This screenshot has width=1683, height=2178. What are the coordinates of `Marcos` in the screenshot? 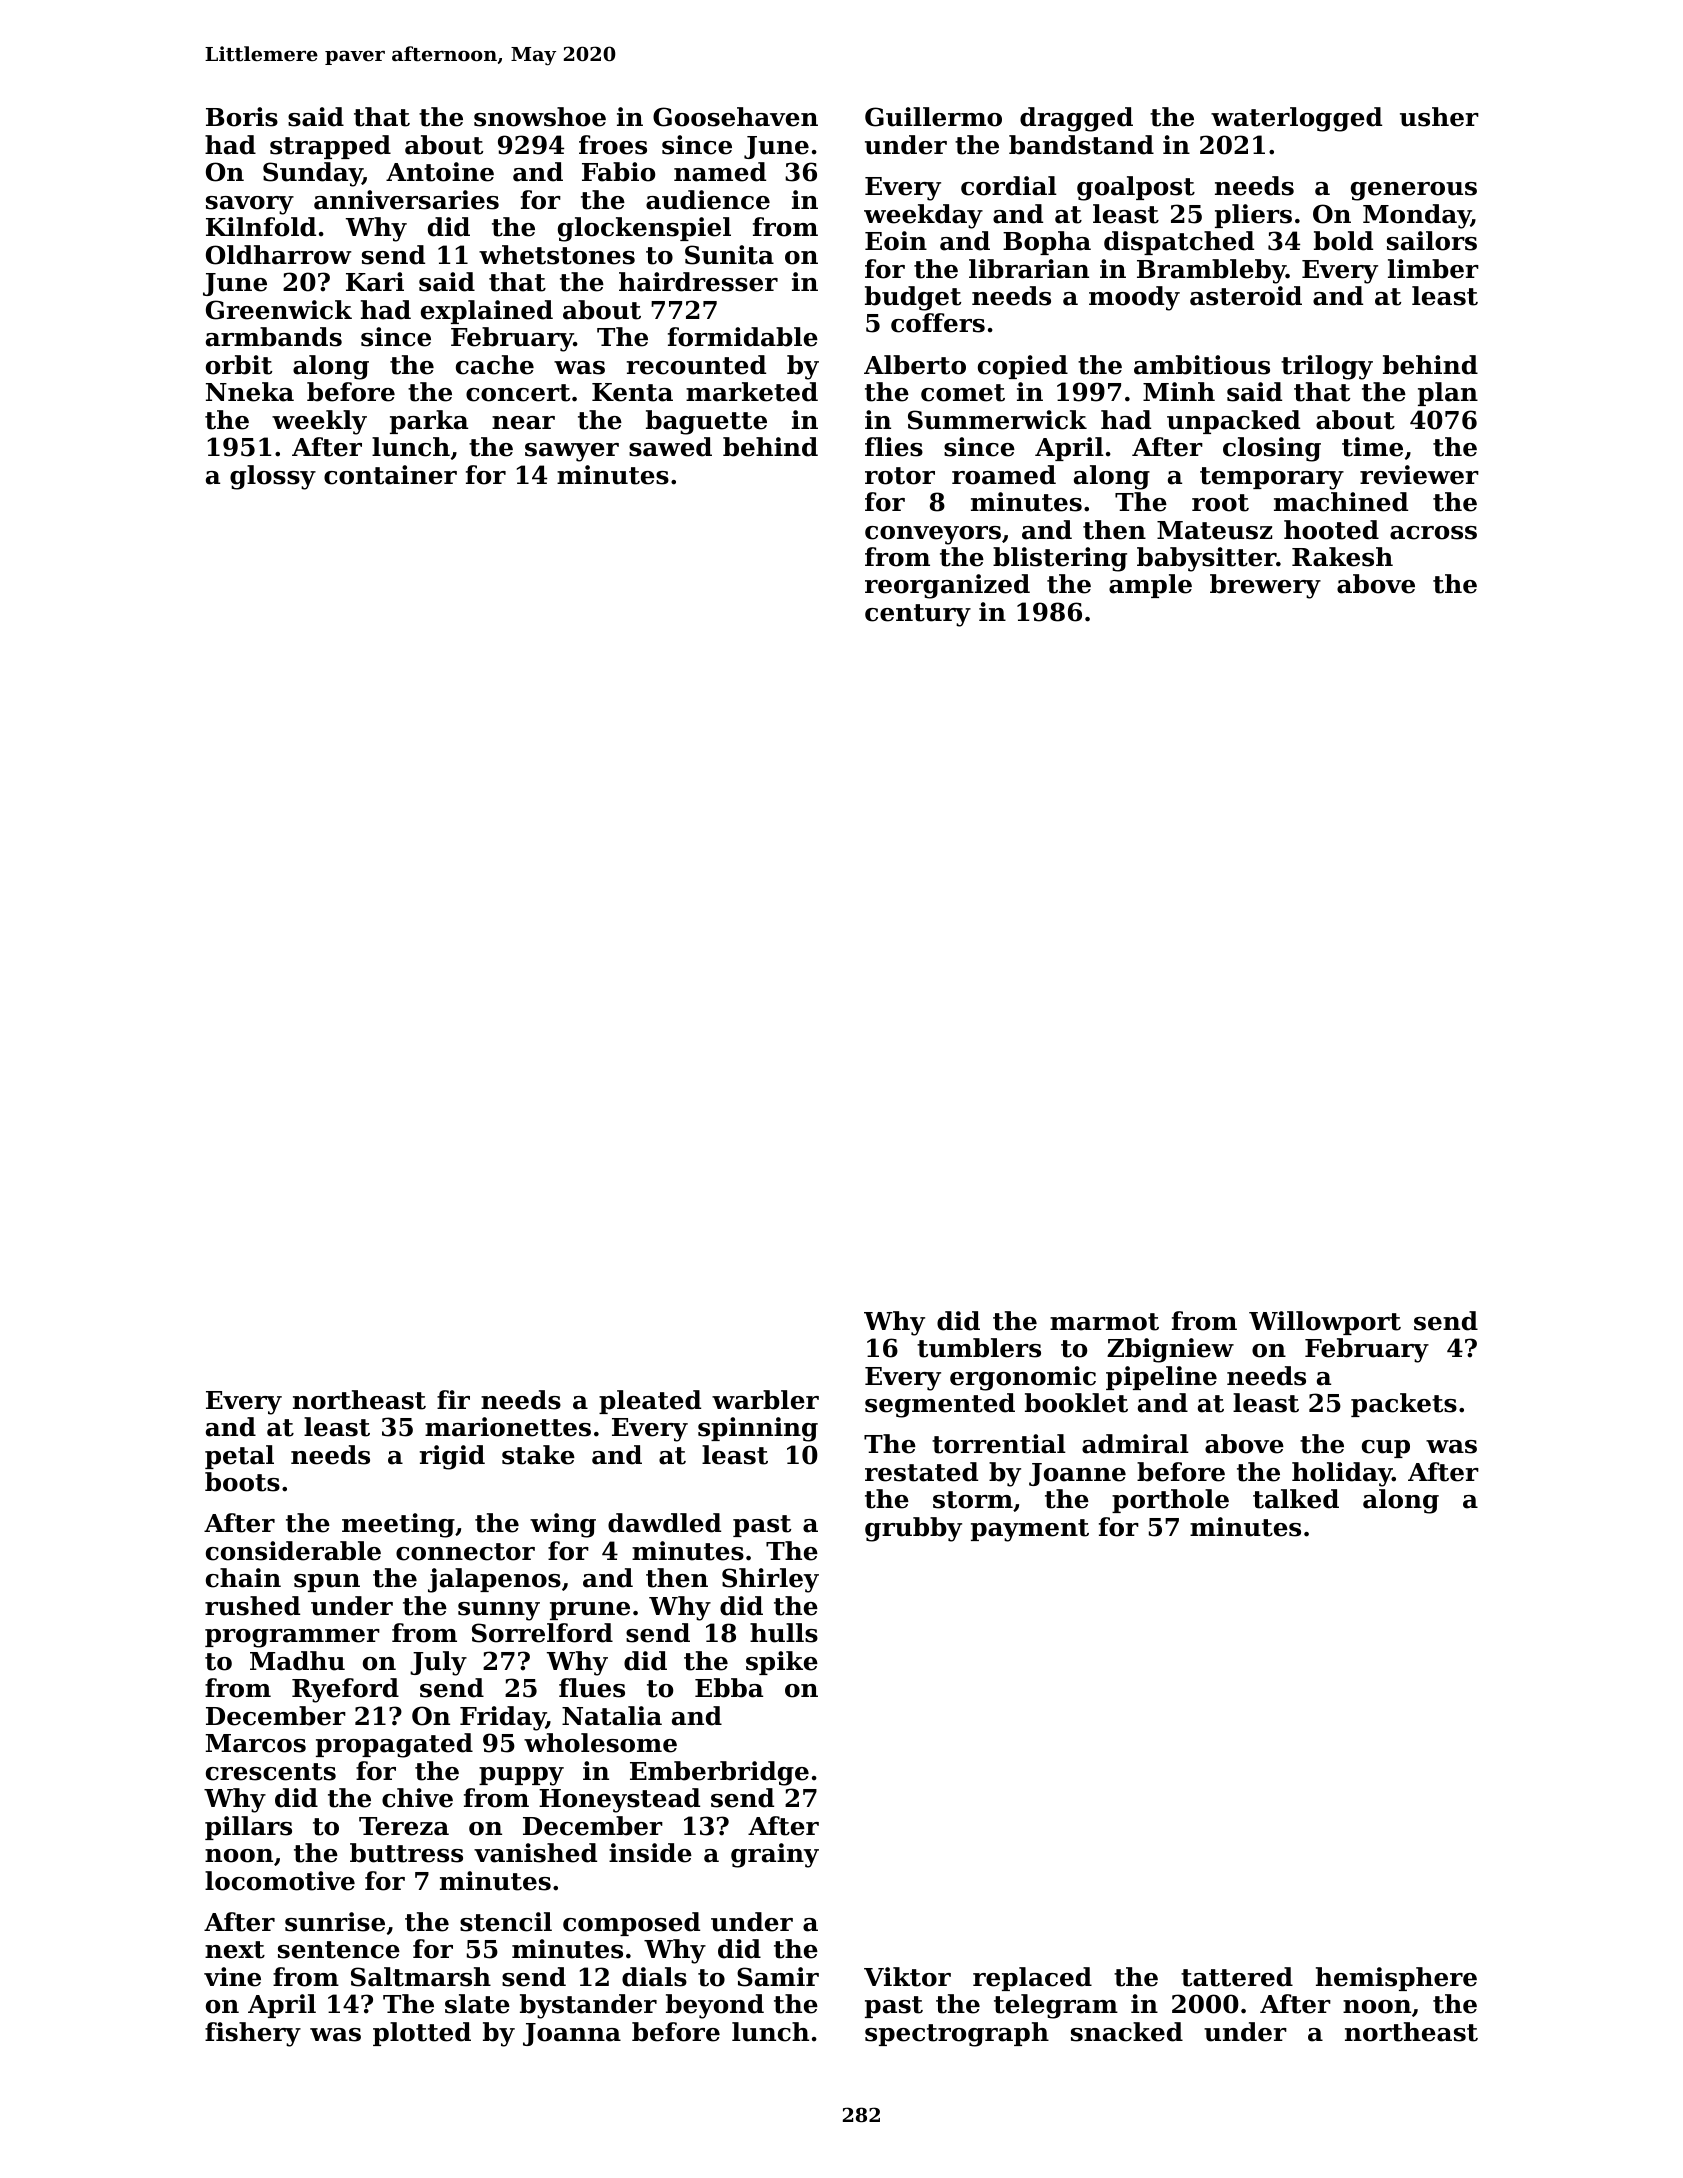 It's located at (256, 1743).
